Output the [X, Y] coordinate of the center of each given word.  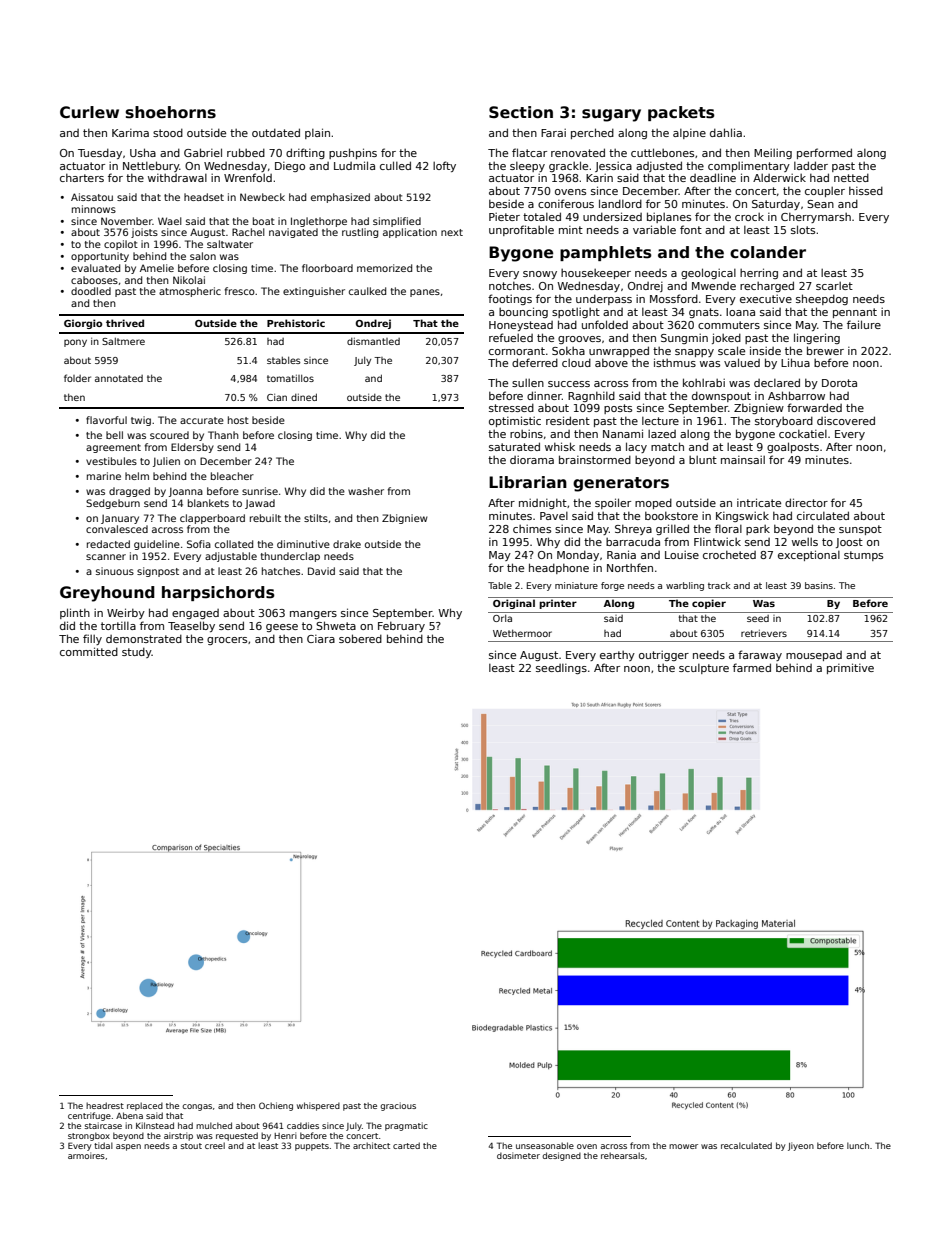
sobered [360, 638]
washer [366, 491]
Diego [290, 167]
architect [371, 1145]
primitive [850, 668]
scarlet [834, 286]
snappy [694, 353]
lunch [858, 1145]
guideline [157, 545]
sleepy [527, 167]
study [137, 652]
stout [191, 1146]
